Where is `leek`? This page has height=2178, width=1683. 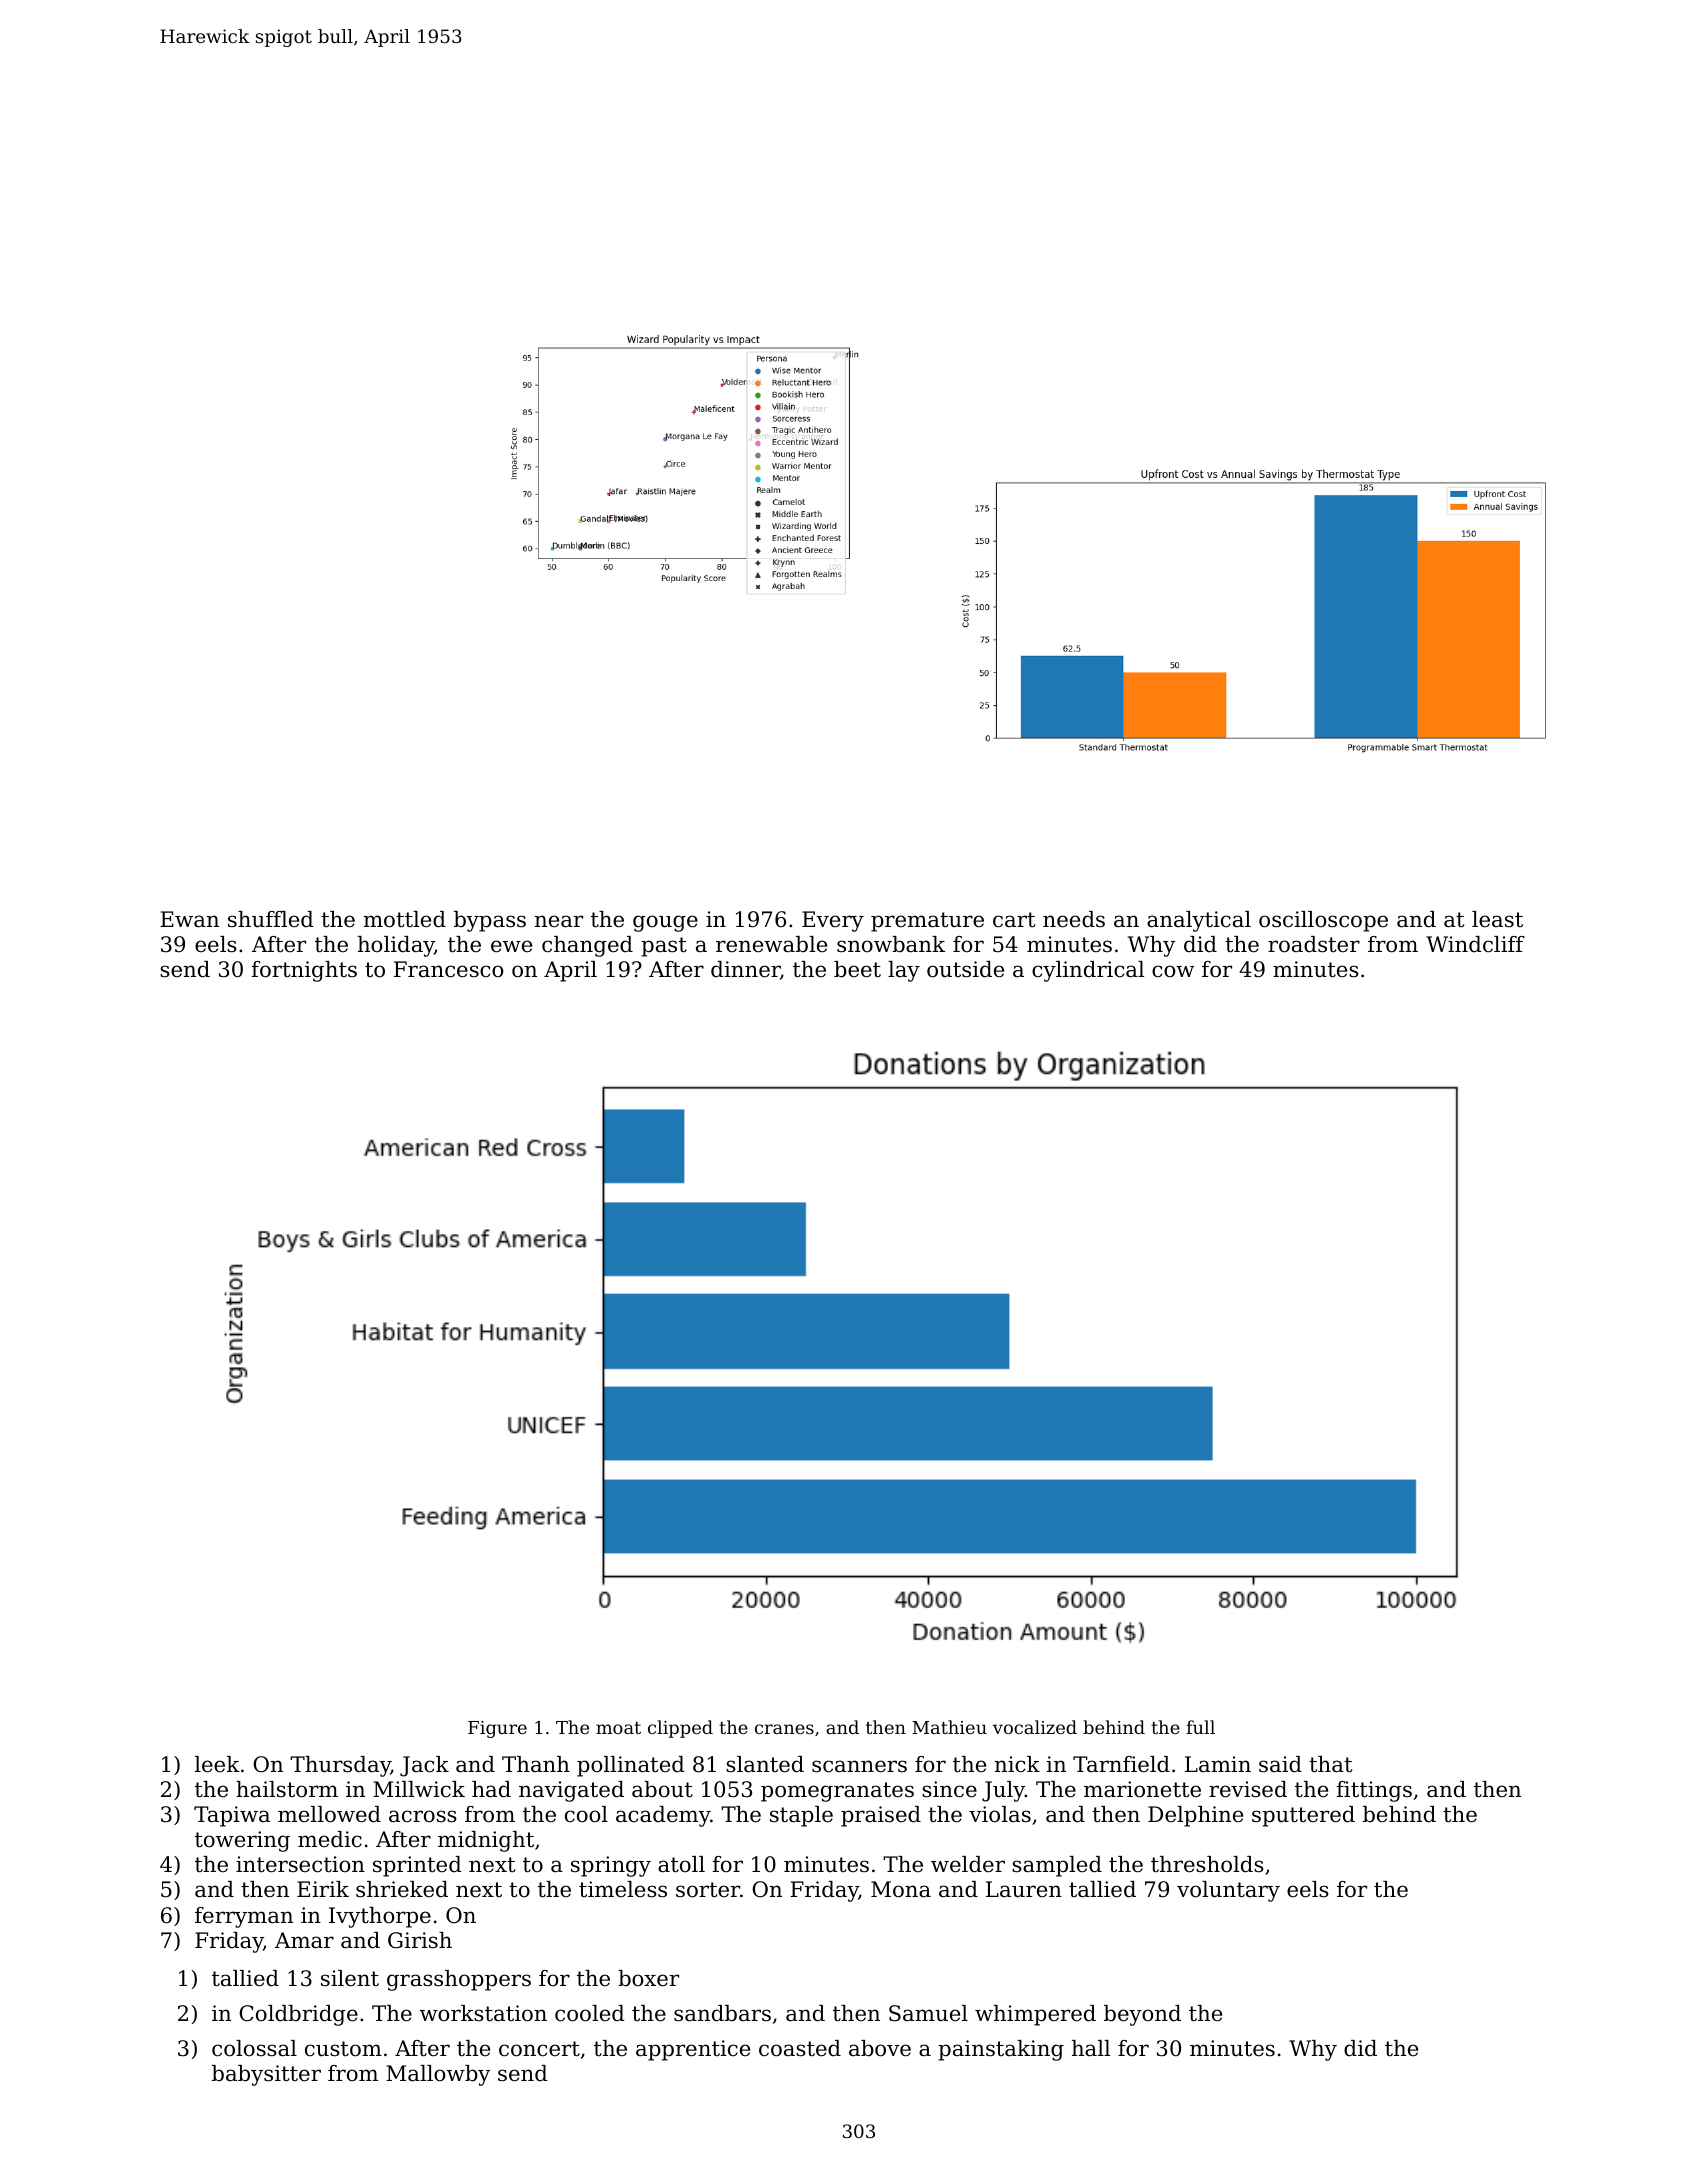
leek is located at coordinates (217, 1764).
